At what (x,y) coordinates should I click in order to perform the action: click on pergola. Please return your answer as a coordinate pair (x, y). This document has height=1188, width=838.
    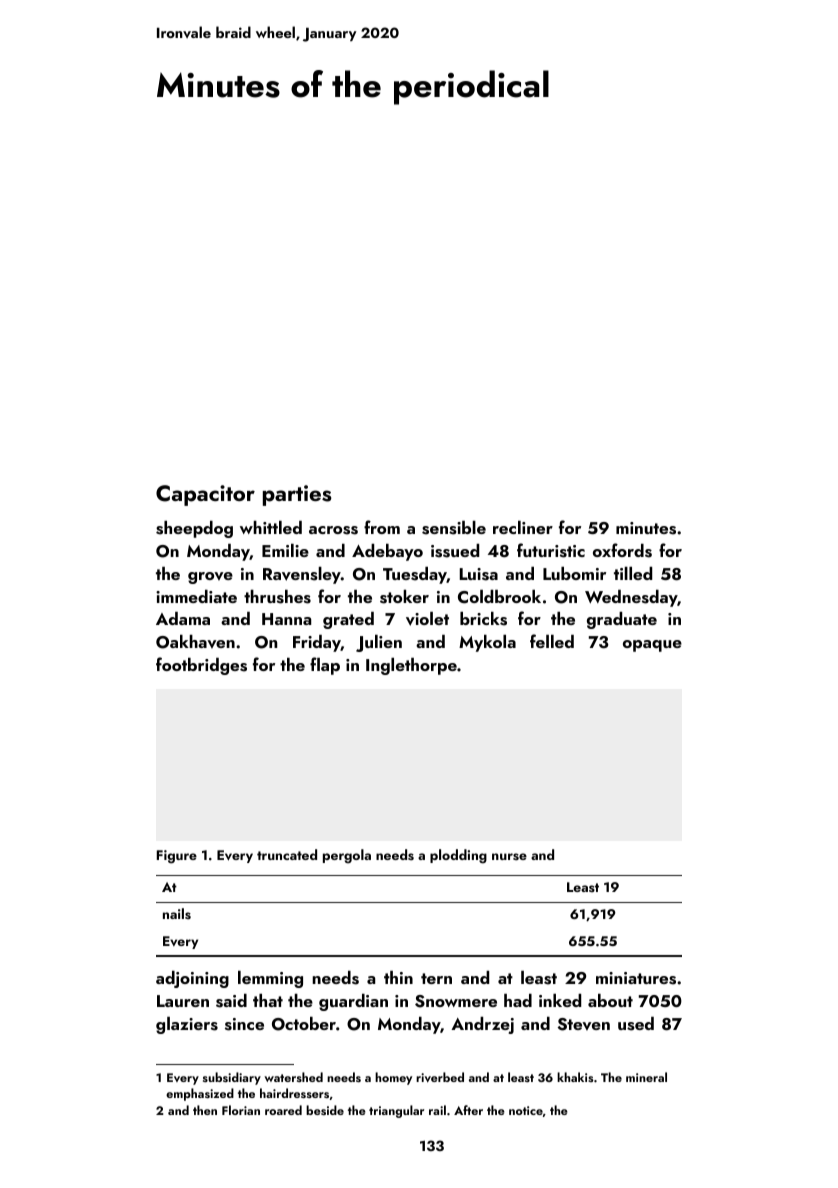
    Looking at the image, I should click on (347, 856).
